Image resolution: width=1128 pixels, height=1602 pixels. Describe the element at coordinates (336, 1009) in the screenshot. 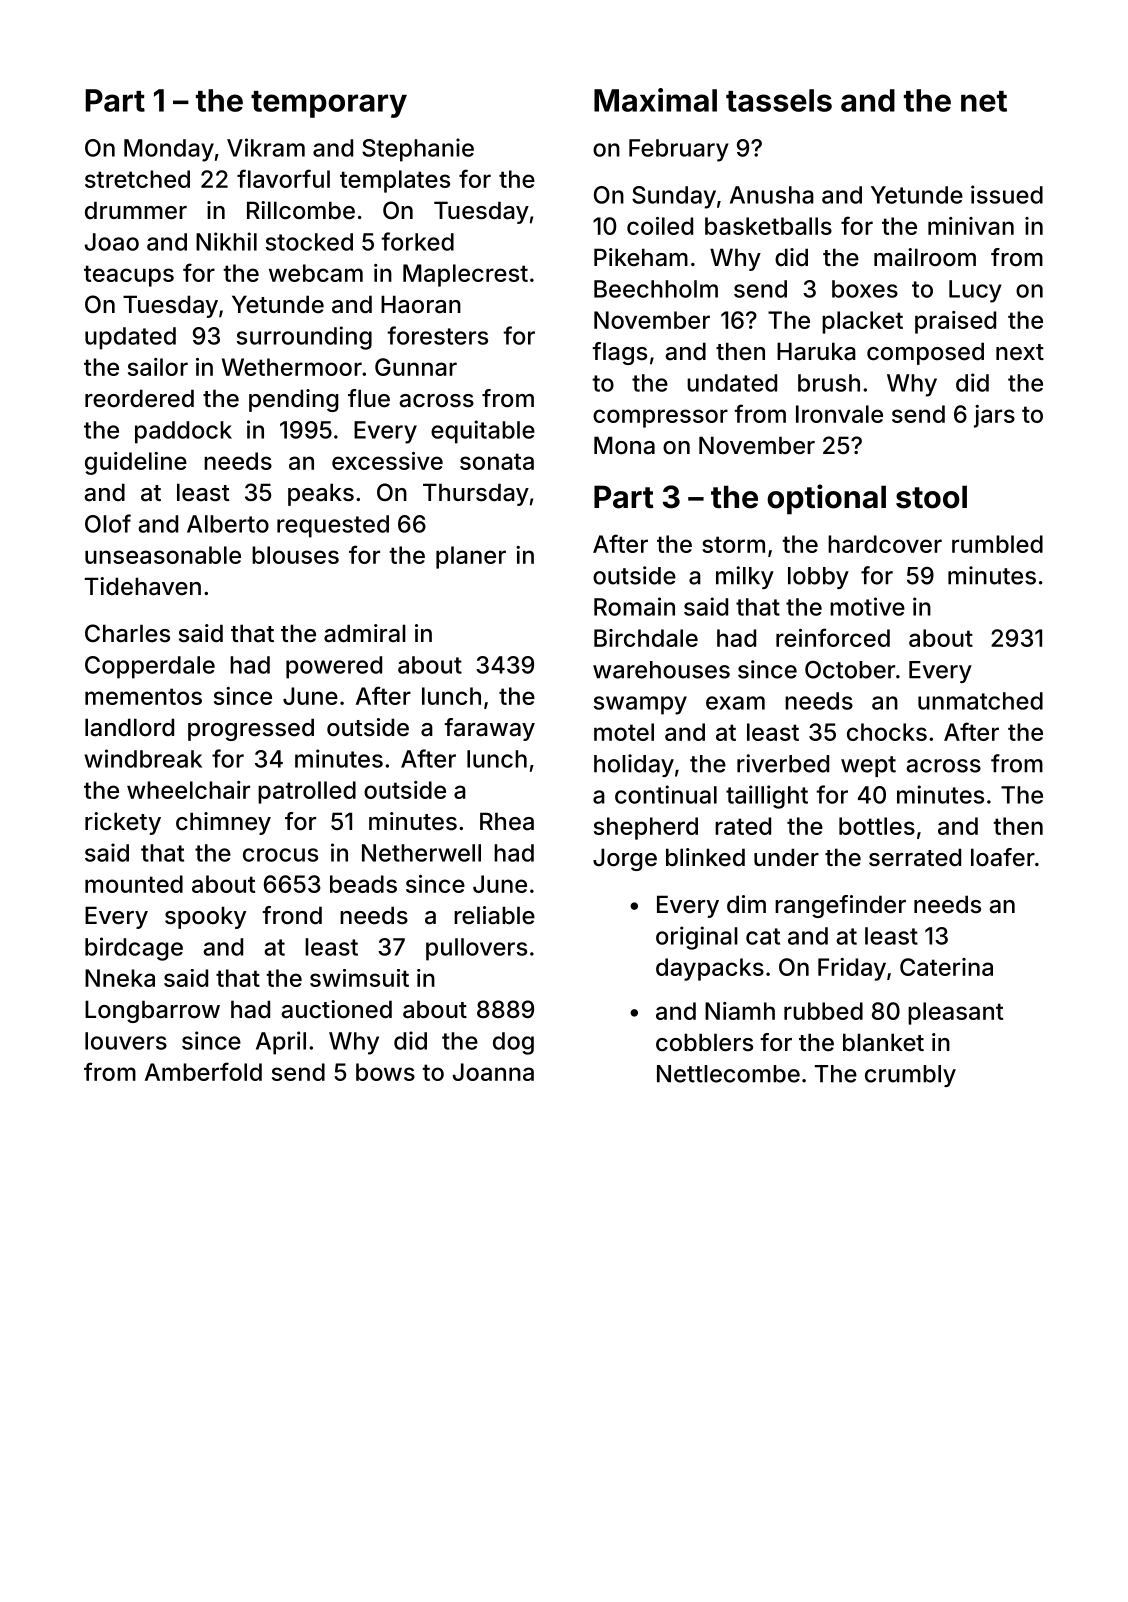

I see `auctioned` at that location.
